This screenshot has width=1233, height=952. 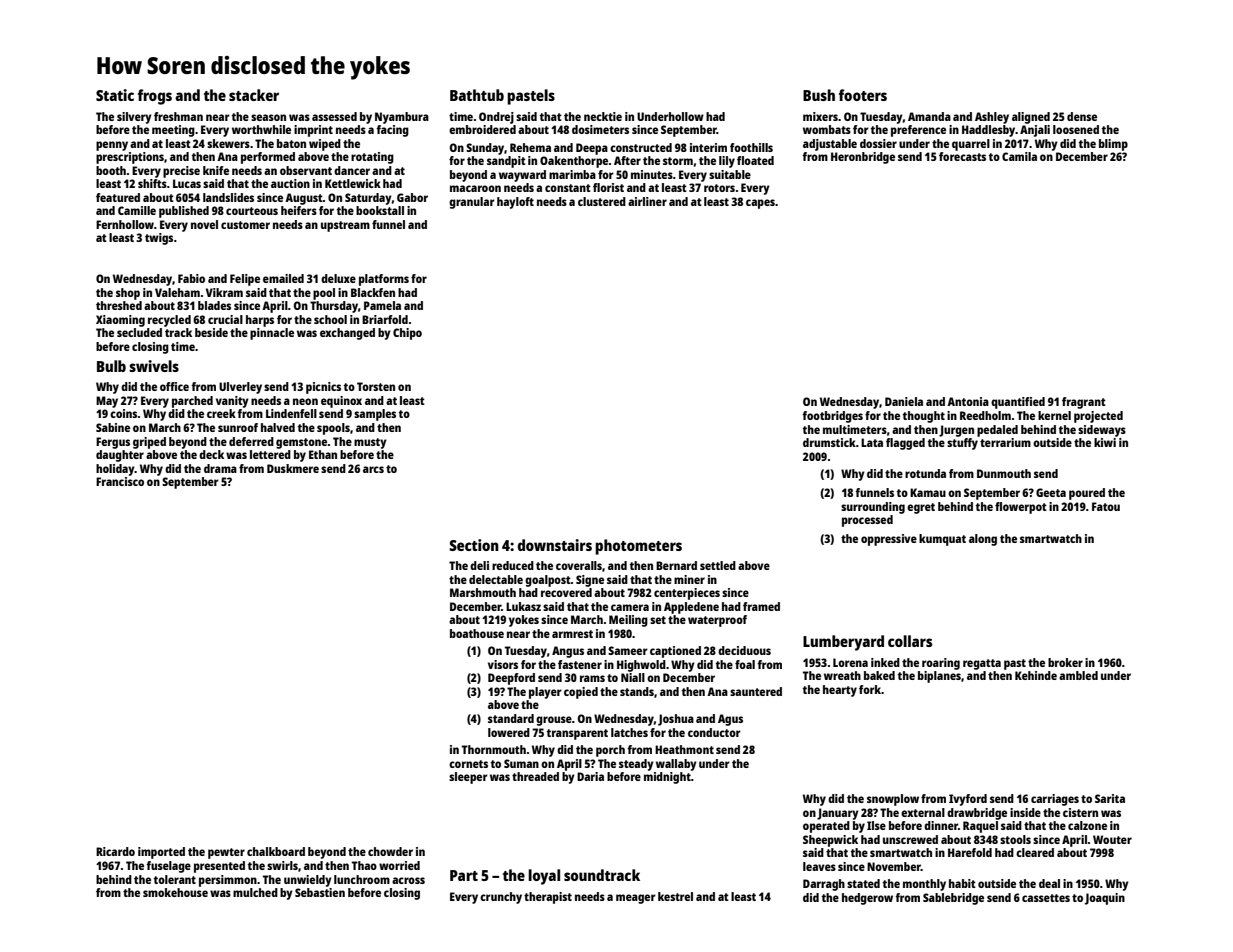 I want to click on Chipo, so click(x=407, y=334).
